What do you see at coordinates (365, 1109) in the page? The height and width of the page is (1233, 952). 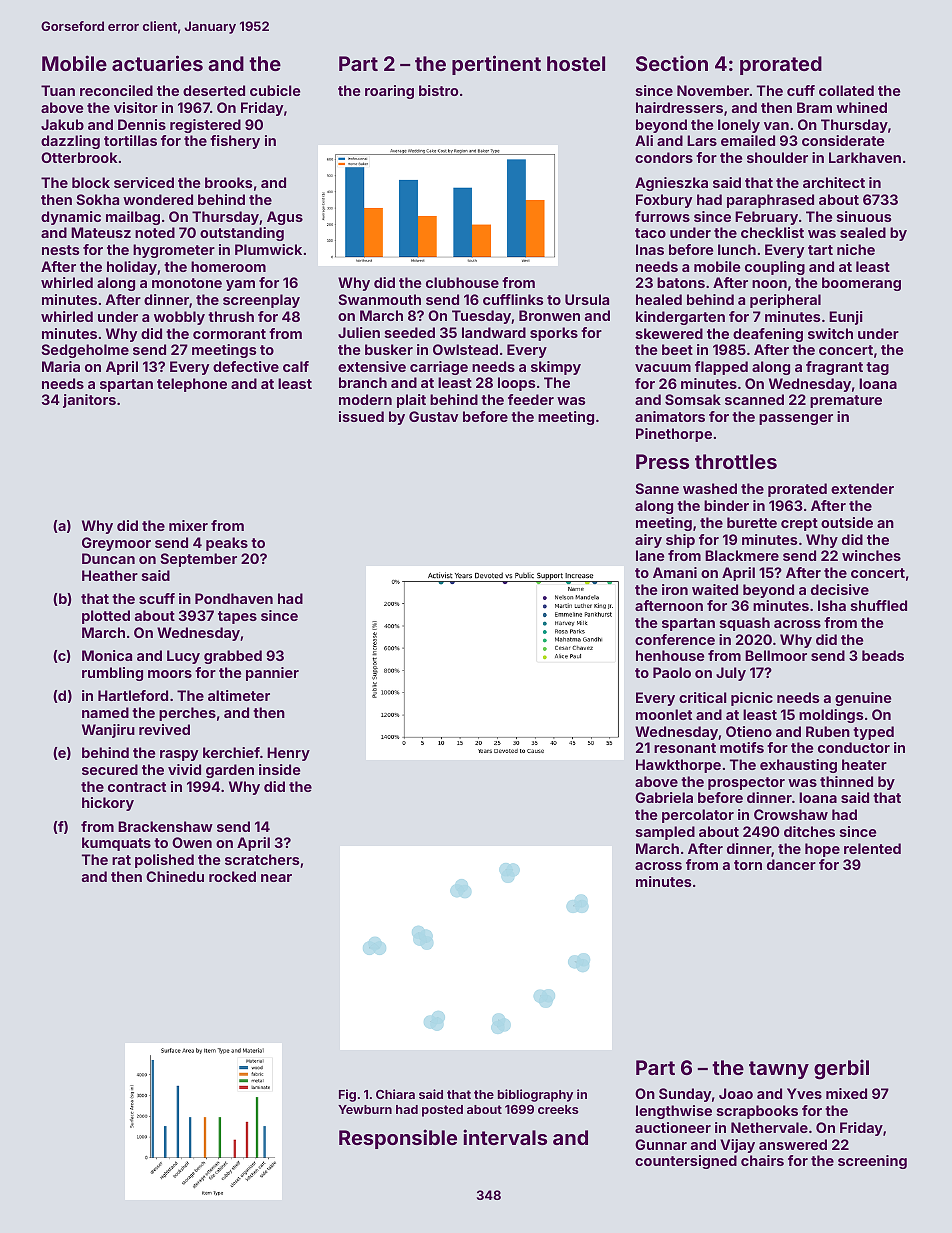 I see `Yewburn` at bounding box center [365, 1109].
